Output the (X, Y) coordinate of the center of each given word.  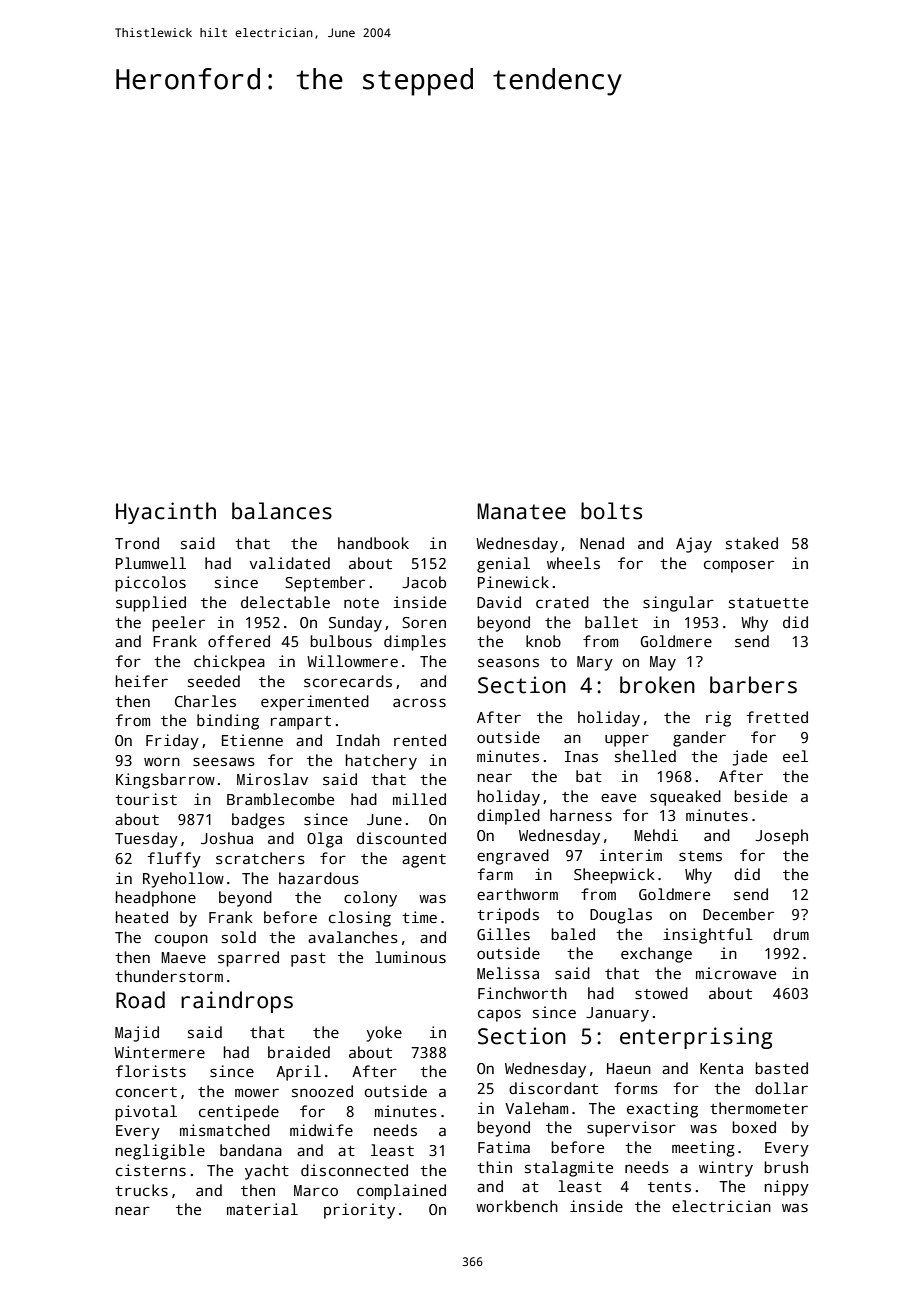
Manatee (522, 511)
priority (359, 1211)
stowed (661, 993)
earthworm (517, 894)
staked (752, 543)
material (262, 1209)
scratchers (260, 858)
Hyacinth (166, 513)
